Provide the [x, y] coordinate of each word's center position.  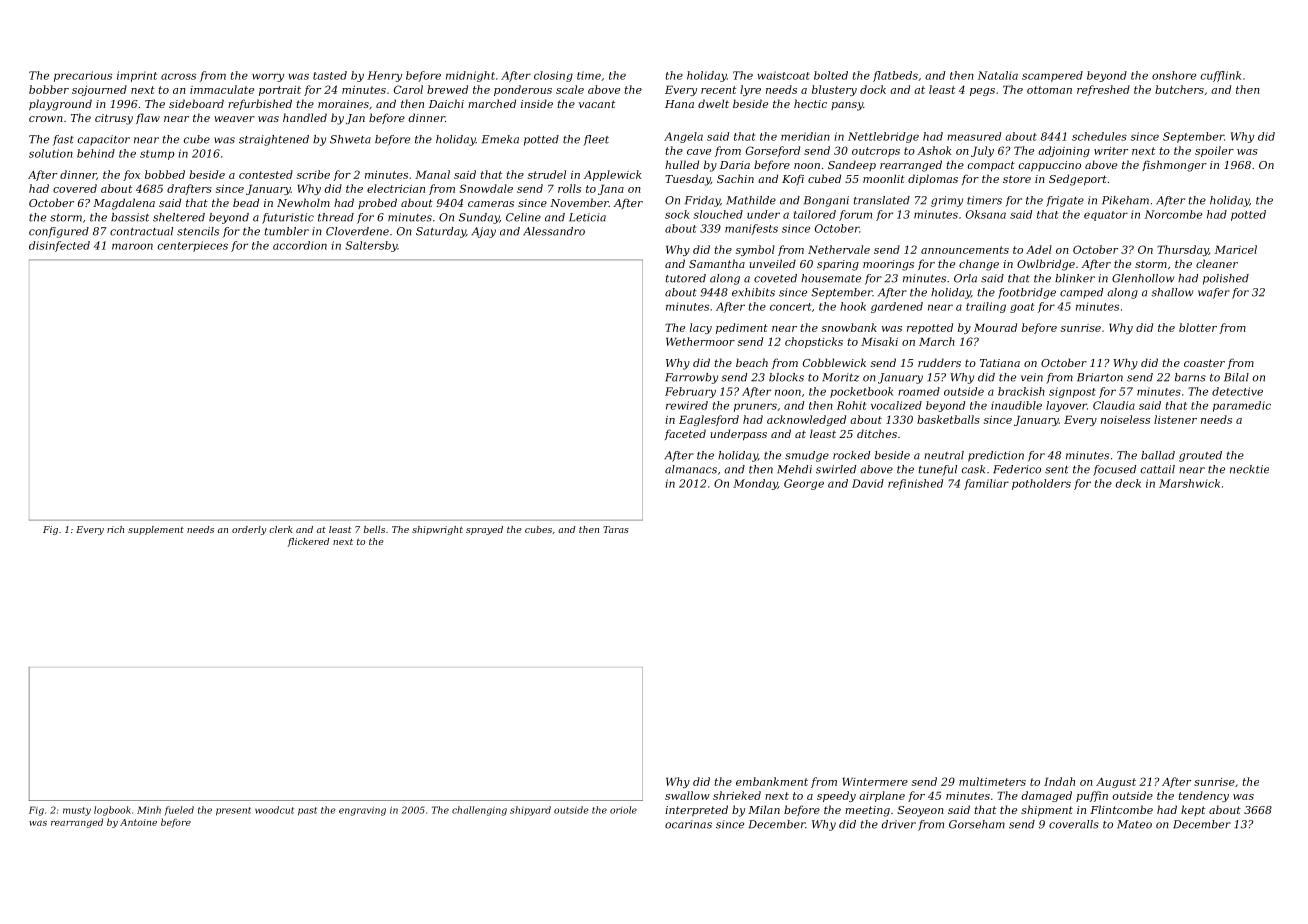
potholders [1041, 484]
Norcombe [1173, 214]
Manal [432, 174]
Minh [149, 810]
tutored [686, 278]
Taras [616, 529]
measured [974, 136]
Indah [1059, 781]
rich [115, 529]
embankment [772, 781]
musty [77, 811]
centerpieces [192, 246]
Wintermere [875, 781]
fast [63, 140]
